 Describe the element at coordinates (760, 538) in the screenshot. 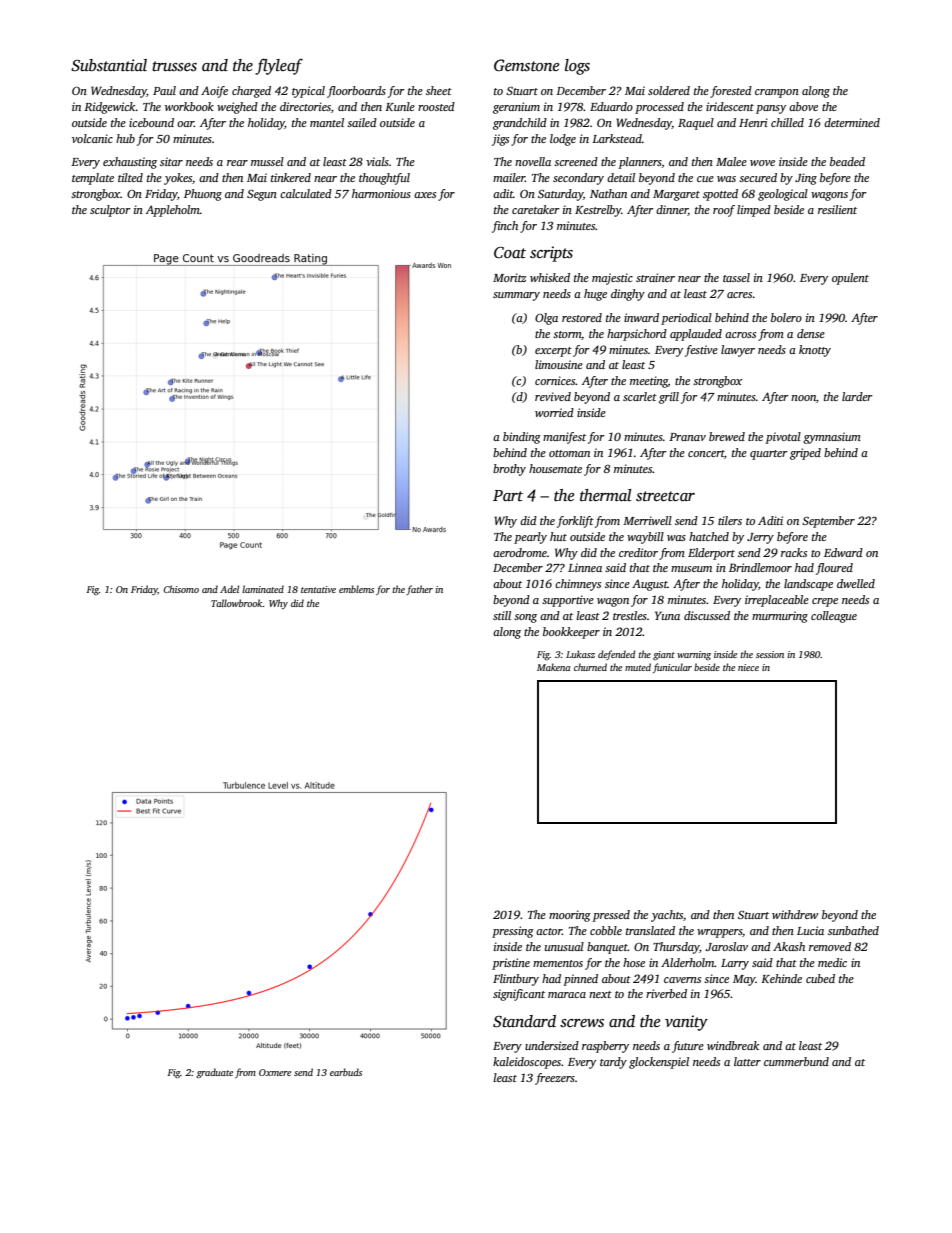

I see `Jerry` at that location.
